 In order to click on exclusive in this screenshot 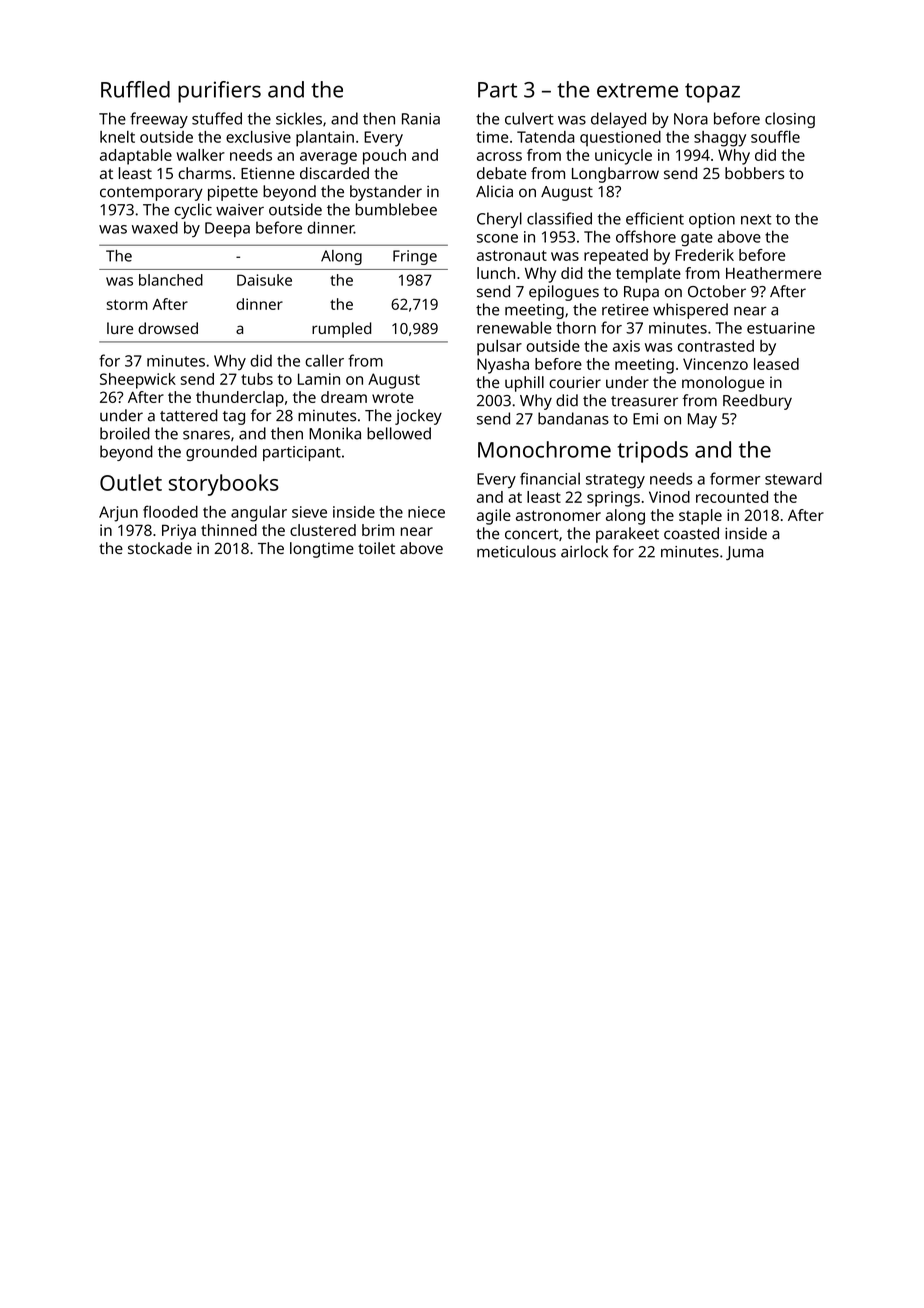, I will do `click(258, 137)`.
